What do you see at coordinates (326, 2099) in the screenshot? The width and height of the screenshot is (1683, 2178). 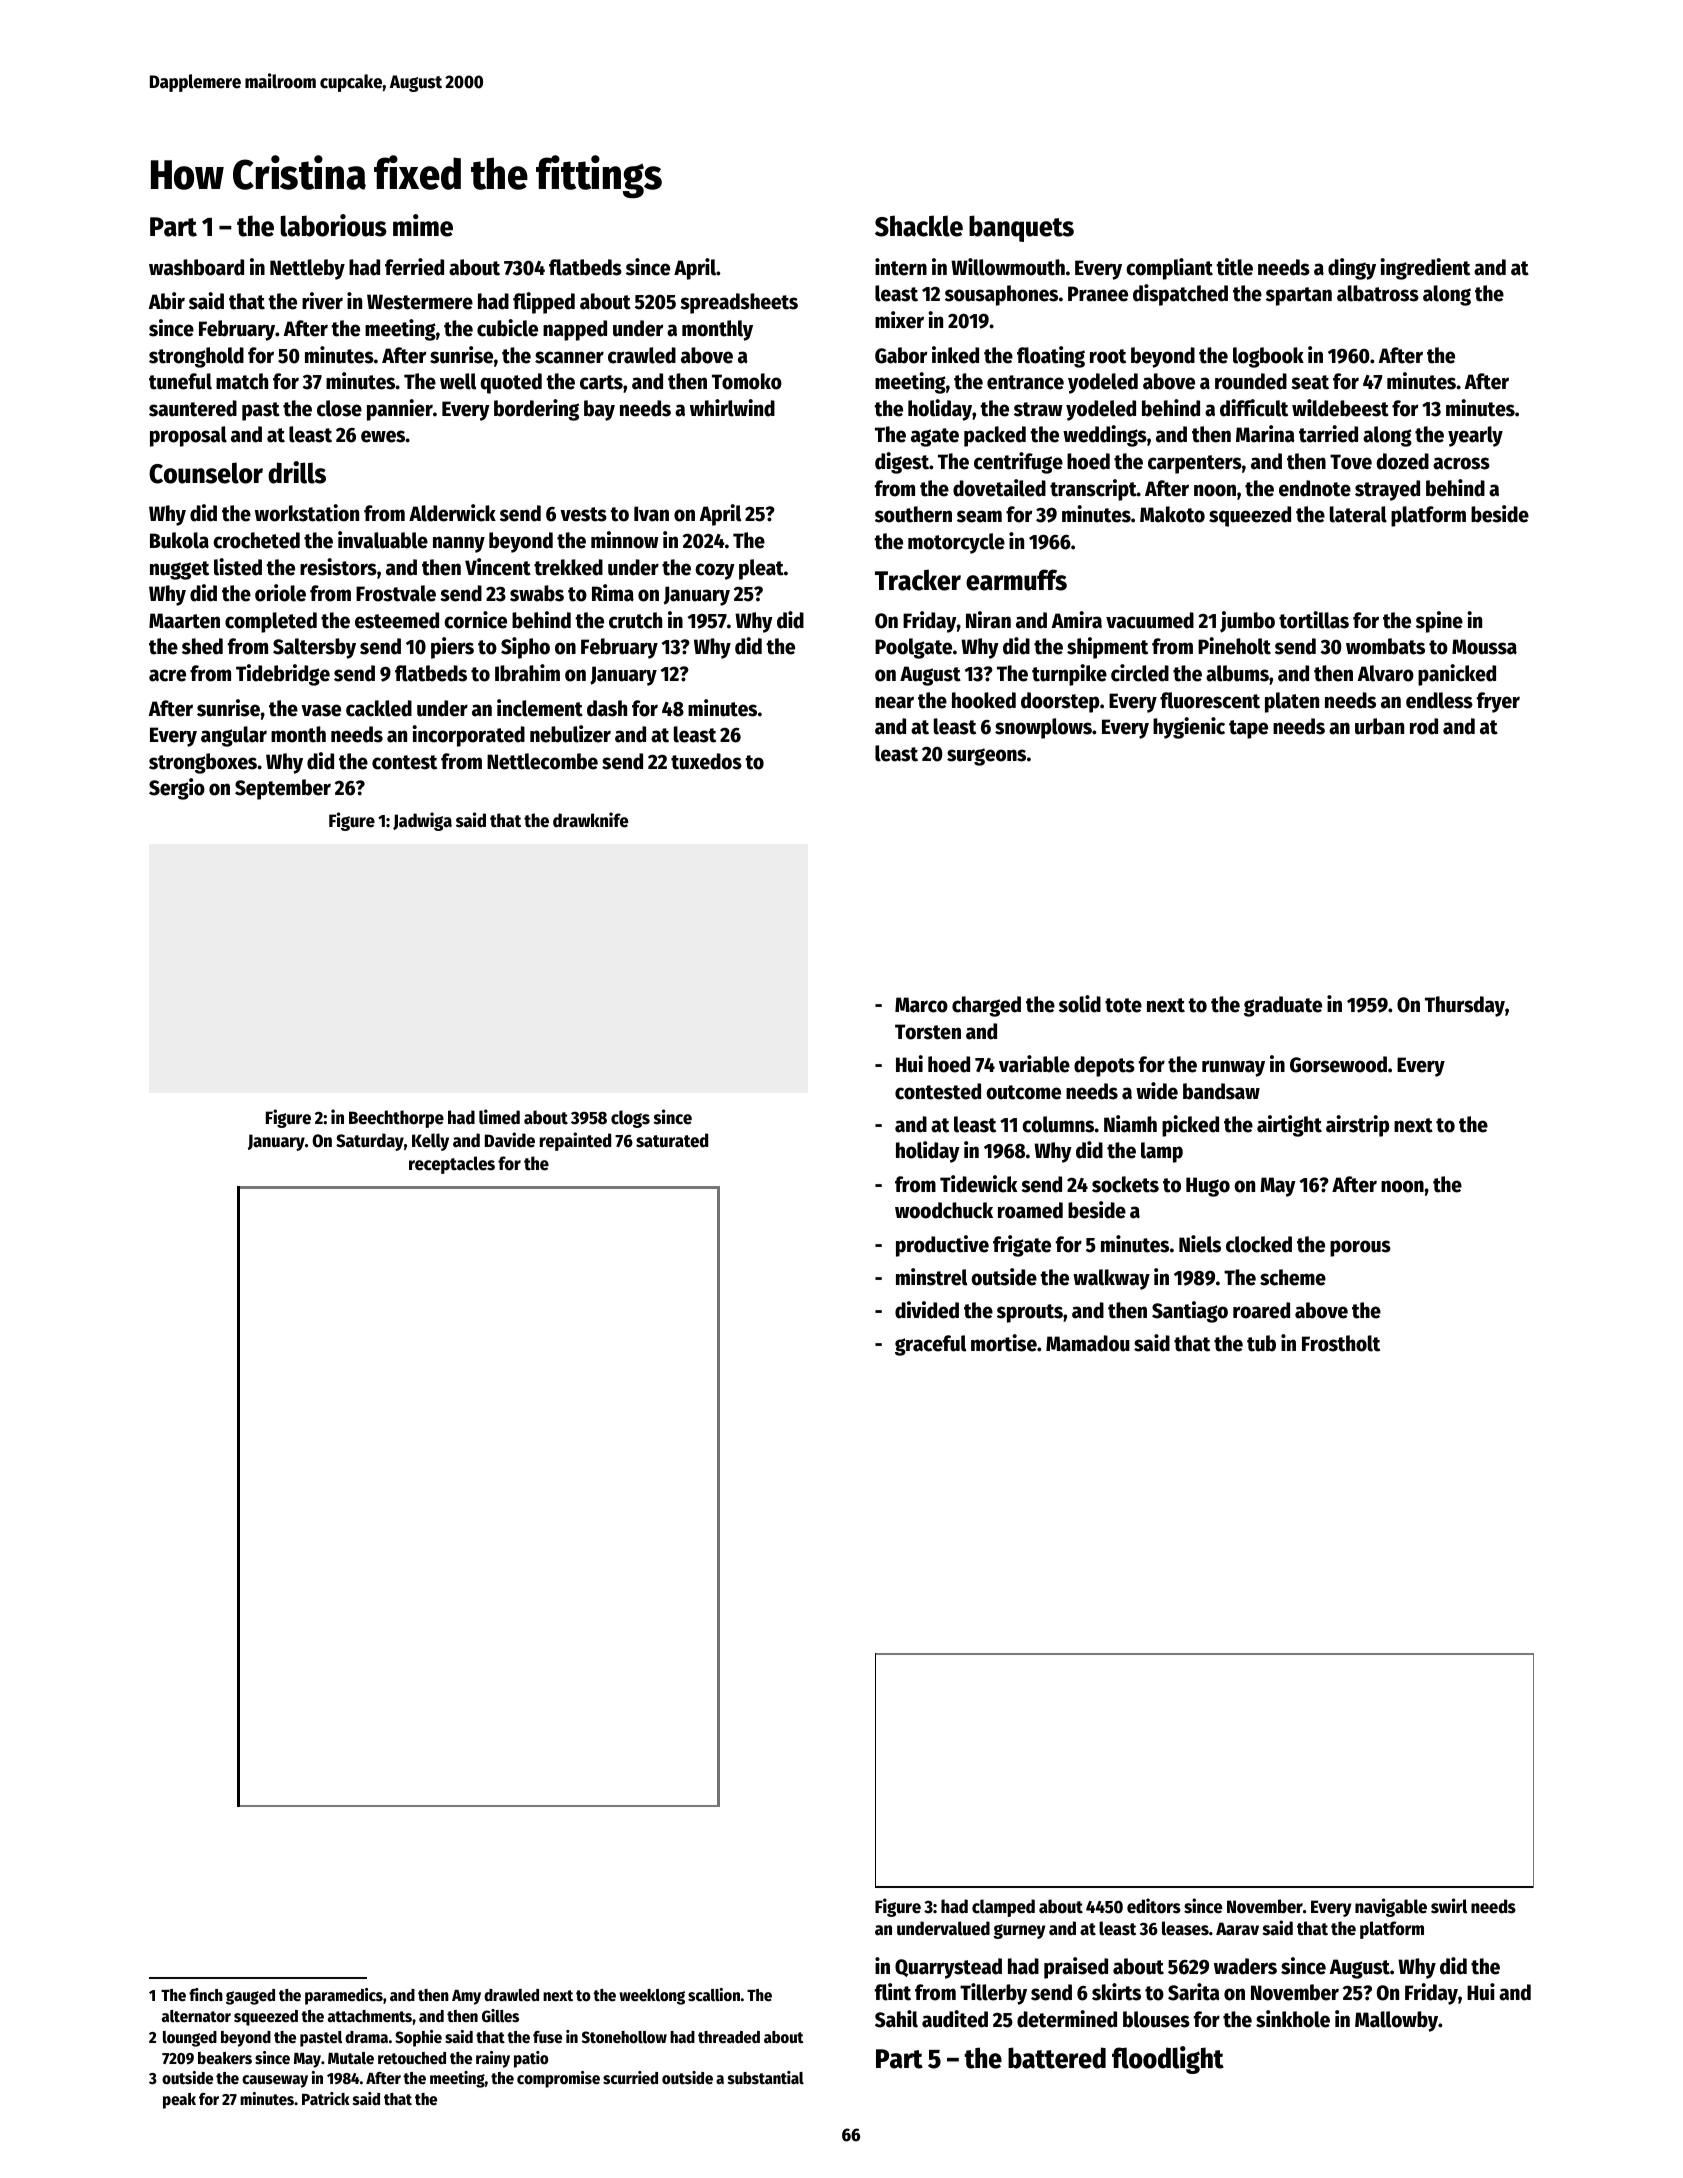 I see `Patrick` at bounding box center [326, 2099].
